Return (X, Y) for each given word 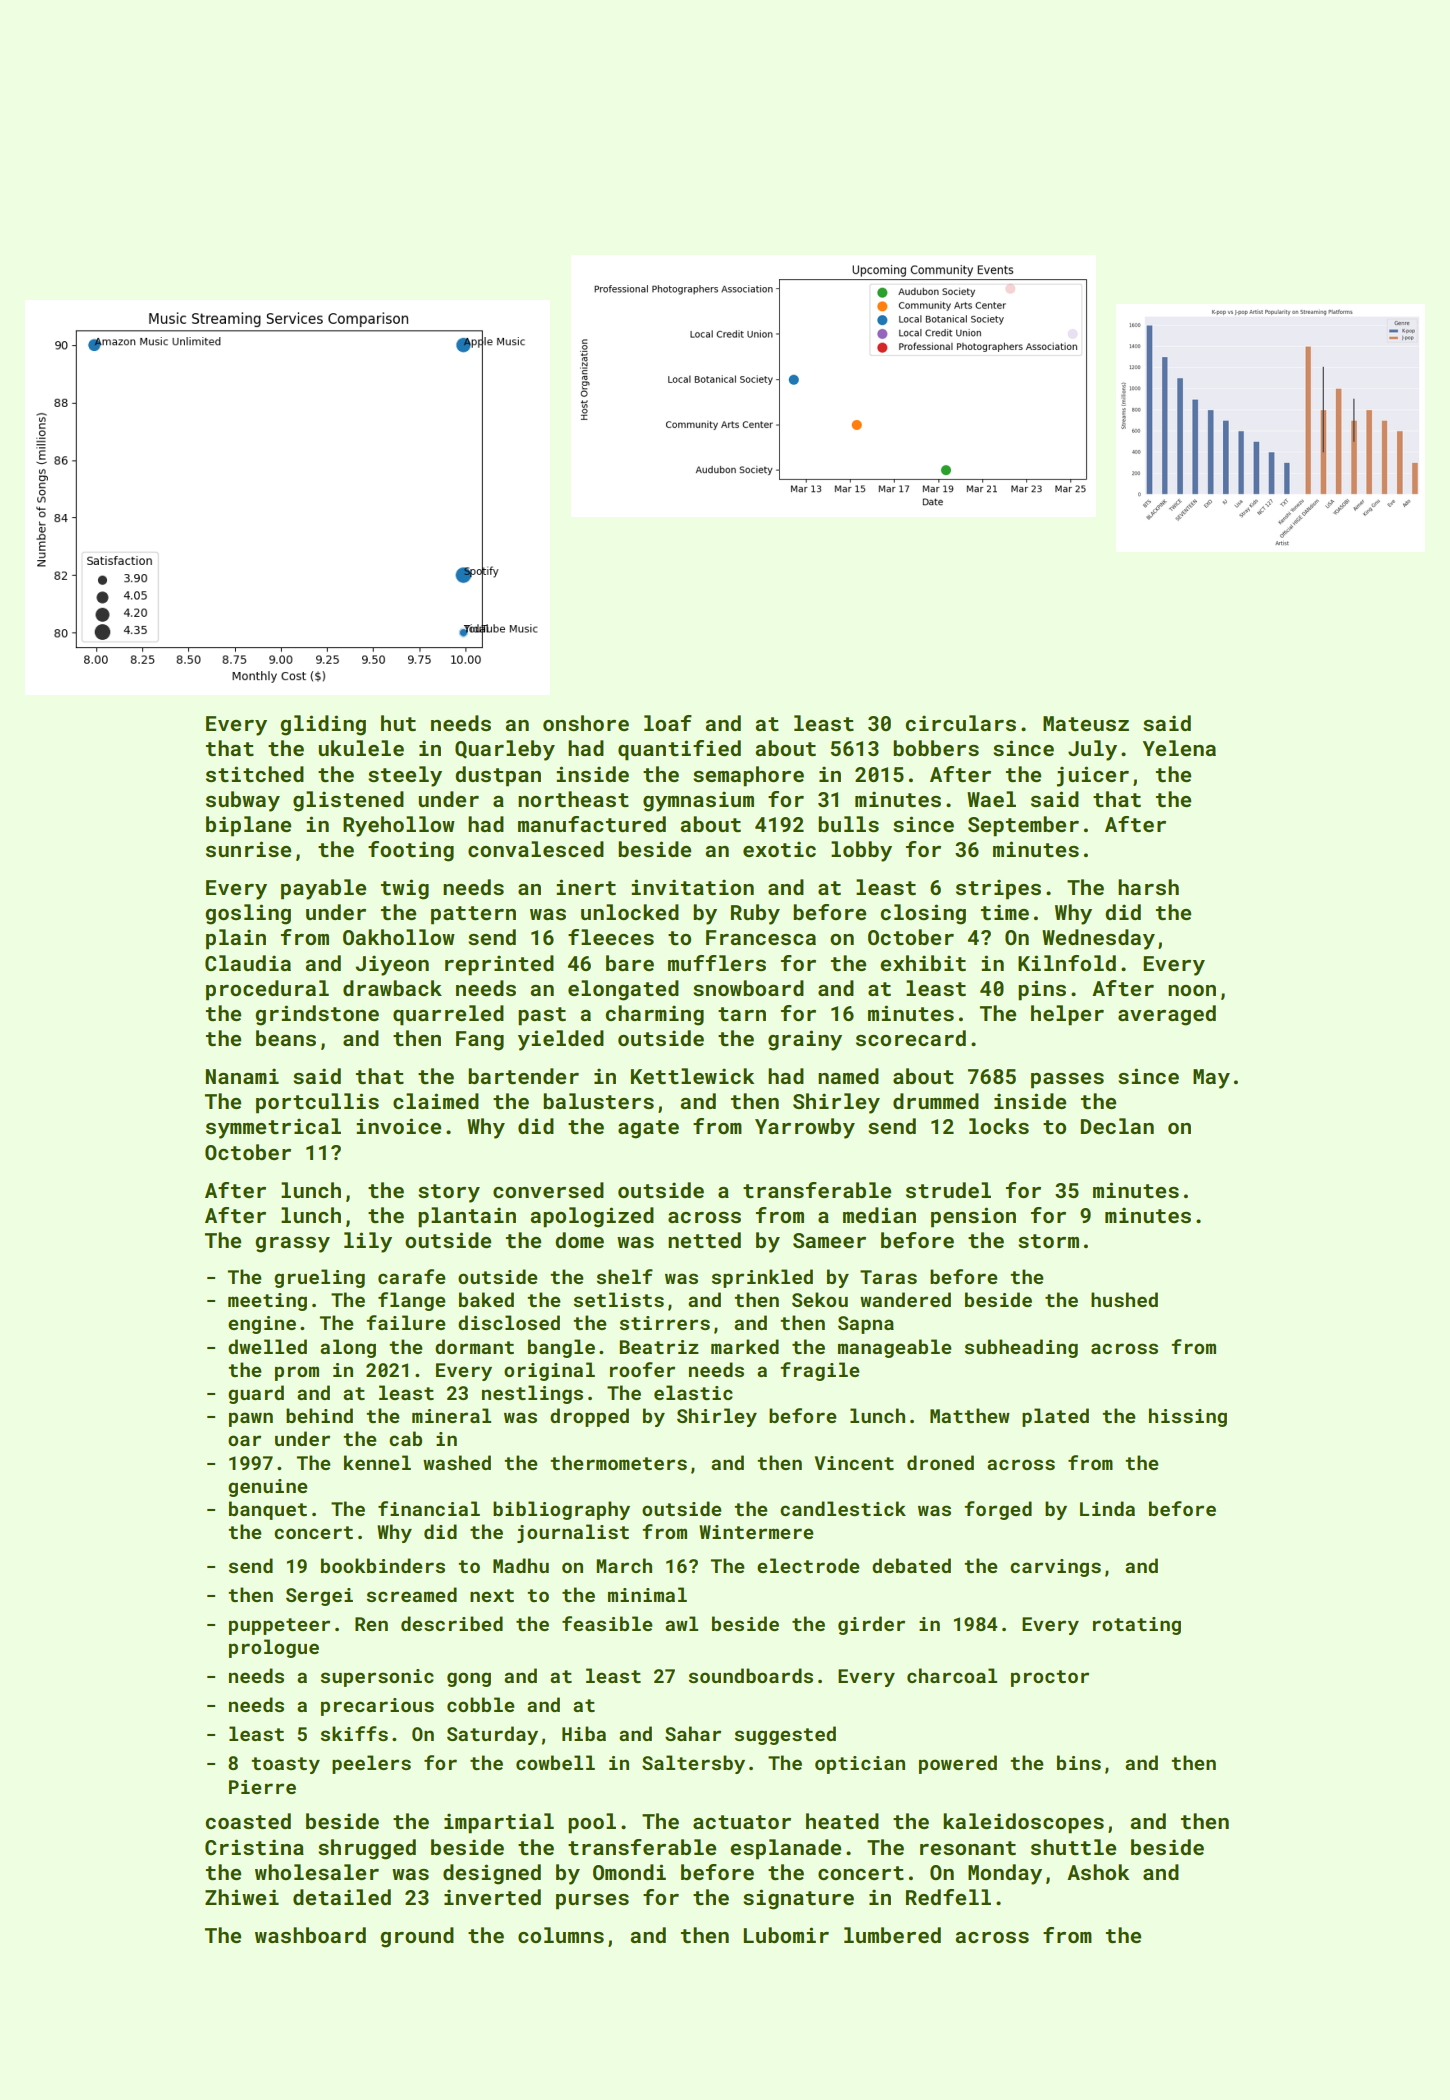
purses (592, 1902)
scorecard (911, 1038)
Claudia (248, 963)
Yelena (1179, 748)
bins (1079, 1762)
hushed (1124, 1299)
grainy (805, 1040)
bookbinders (383, 1565)
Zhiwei (242, 1897)
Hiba (584, 1733)
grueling (319, 1278)
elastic (693, 1392)
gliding (323, 725)
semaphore (748, 776)
